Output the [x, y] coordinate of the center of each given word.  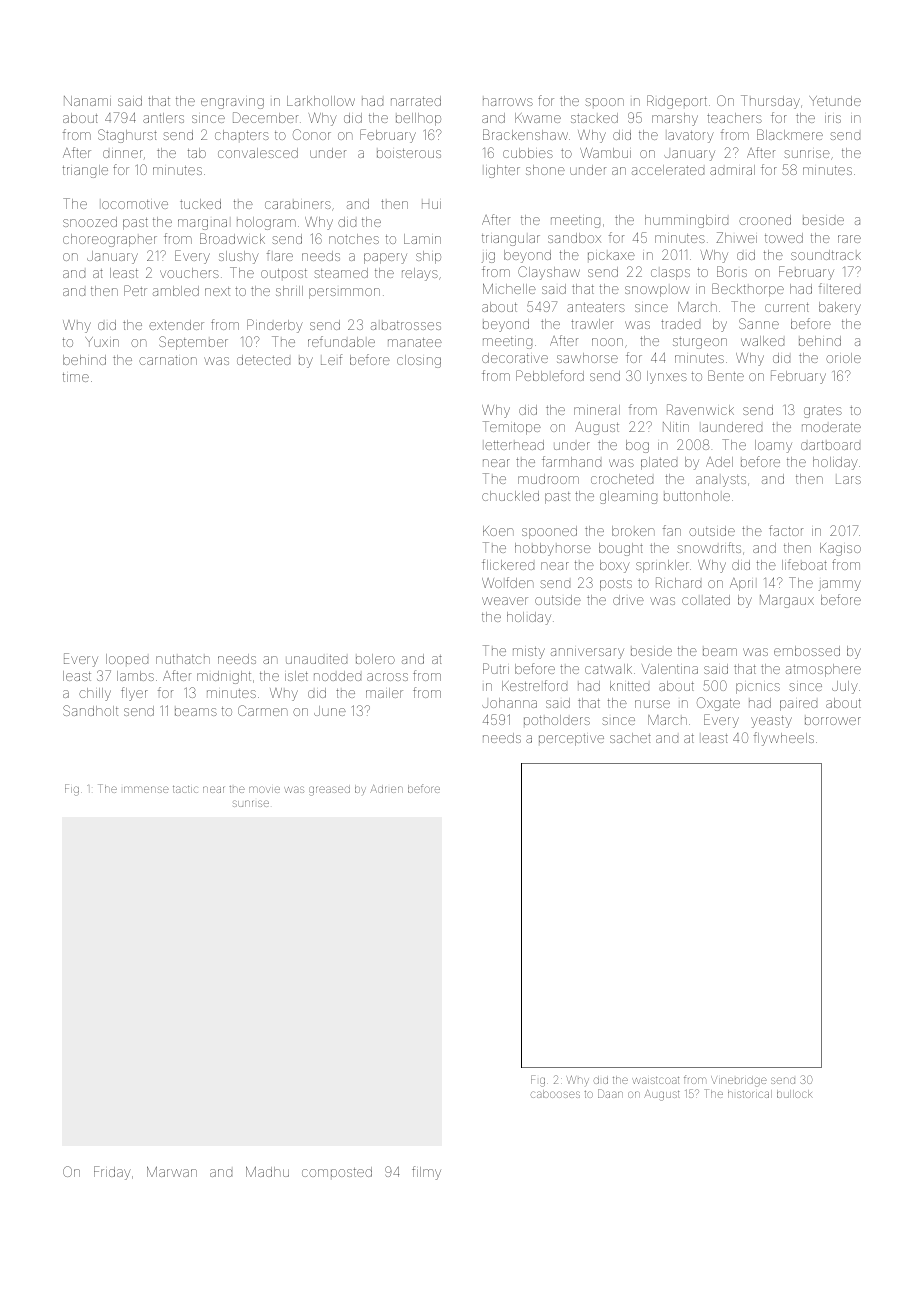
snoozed [90, 222]
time [76, 377]
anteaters [596, 307]
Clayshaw [549, 273]
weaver [505, 601]
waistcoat [655, 1080]
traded [680, 324]
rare [849, 239]
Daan [610, 1093]
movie [264, 789]
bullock [795, 1094]
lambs [135, 676]
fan [672, 530]
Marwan [172, 1171]
